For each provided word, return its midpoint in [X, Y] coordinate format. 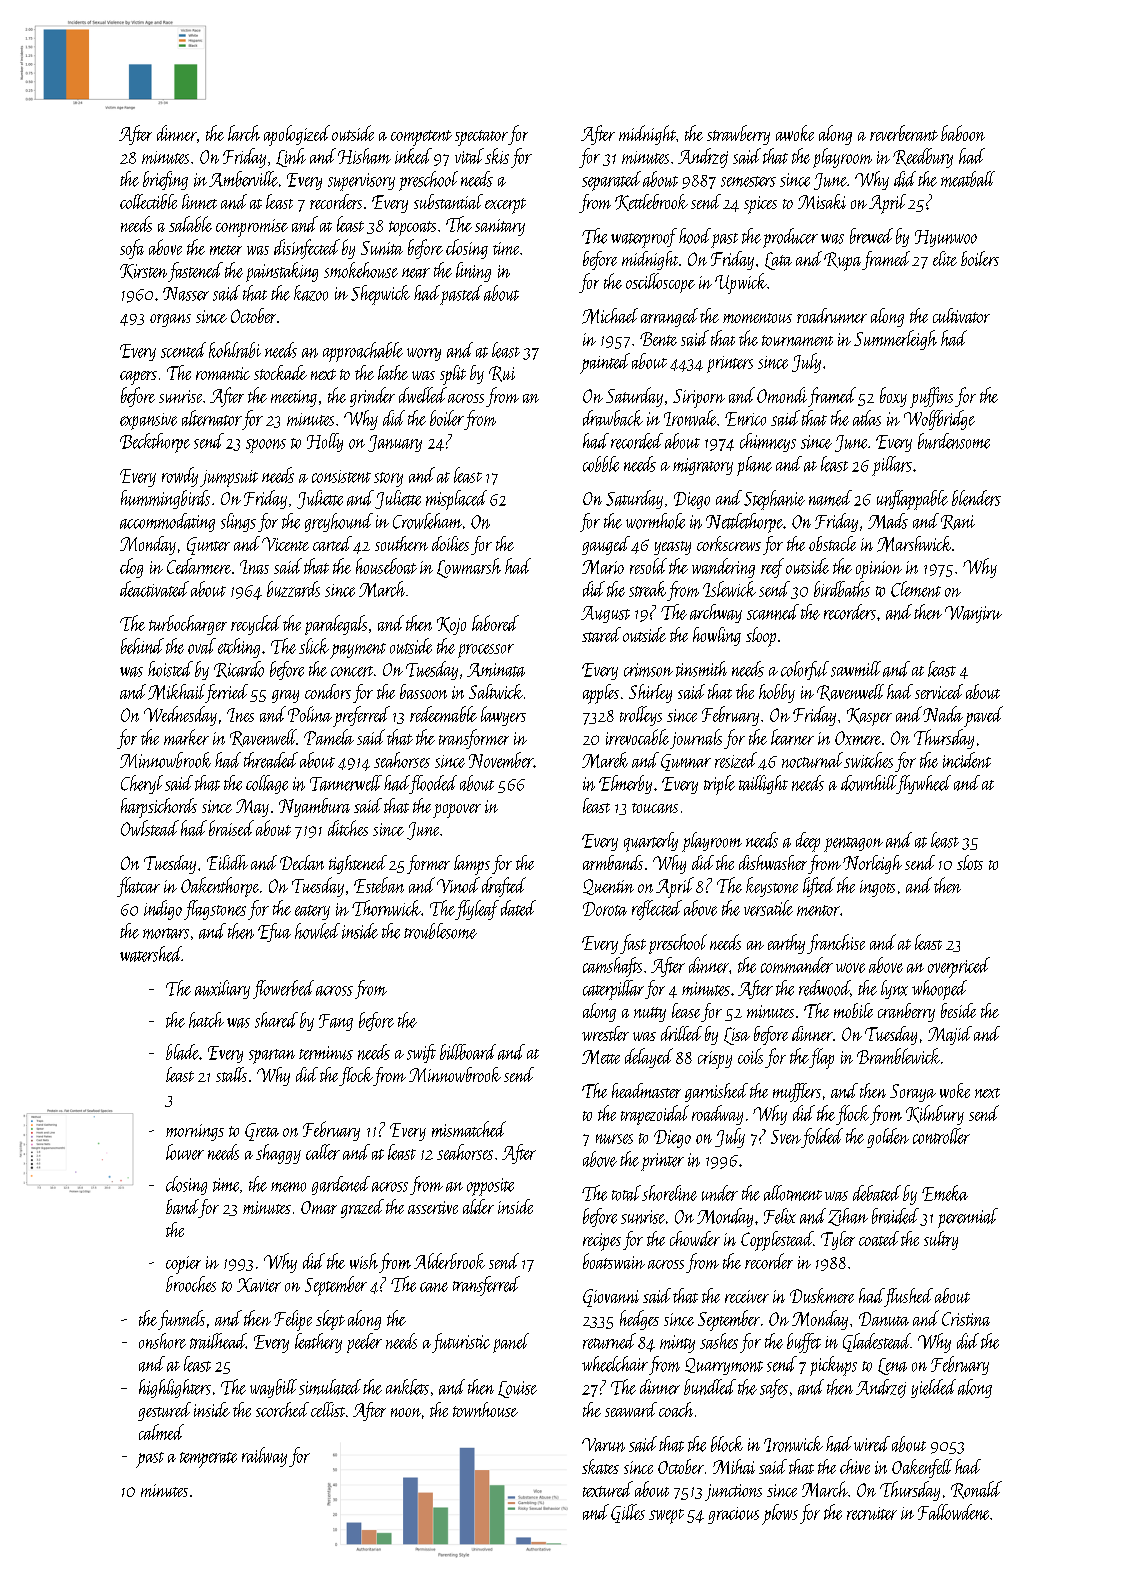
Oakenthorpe [220, 887]
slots [970, 862]
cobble [601, 464]
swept [666, 1516]
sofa [132, 249]
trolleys [641, 716]
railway [264, 1457]
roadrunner [832, 315]
